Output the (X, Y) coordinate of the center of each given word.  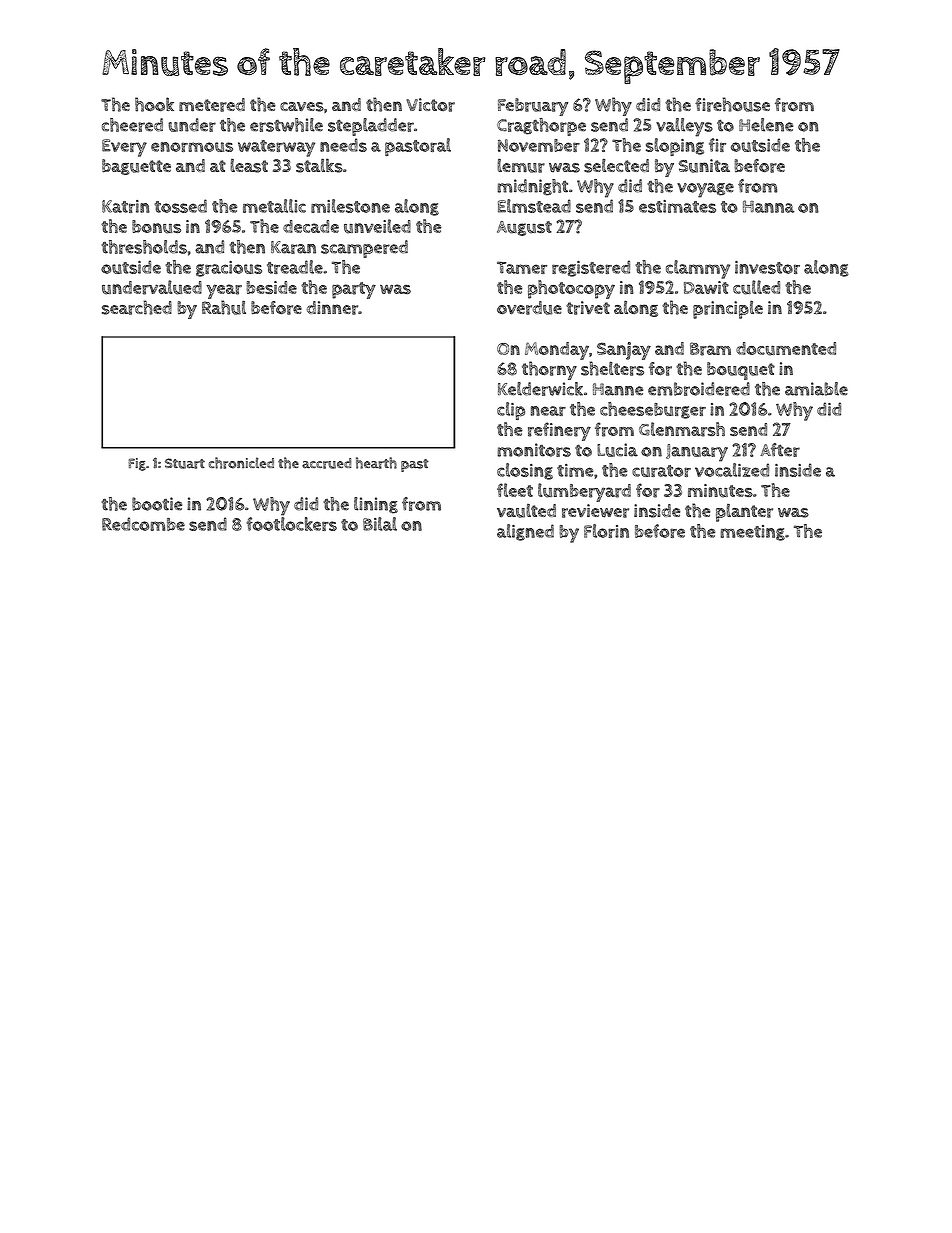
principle (728, 309)
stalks (319, 165)
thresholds (144, 247)
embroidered (699, 389)
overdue (529, 308)
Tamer (522, 267)
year (224, 291)
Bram (710, 349)
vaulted (526, 511)
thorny (549, 370)
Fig (137, 464)
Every (124, 148)
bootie (157, 504)
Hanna (768, 206)
